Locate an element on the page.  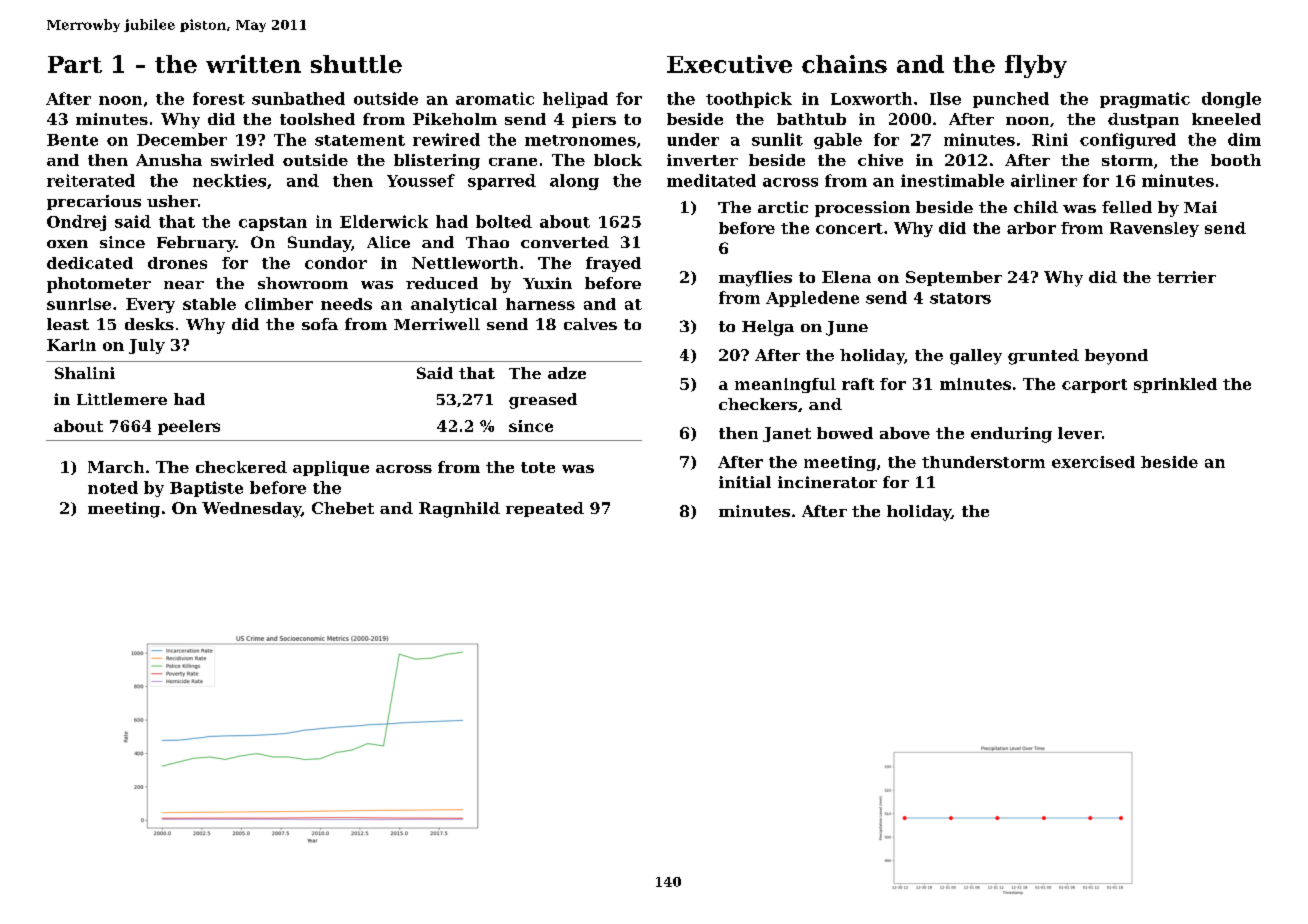
mayflies is located at coordinates (755, 279).
